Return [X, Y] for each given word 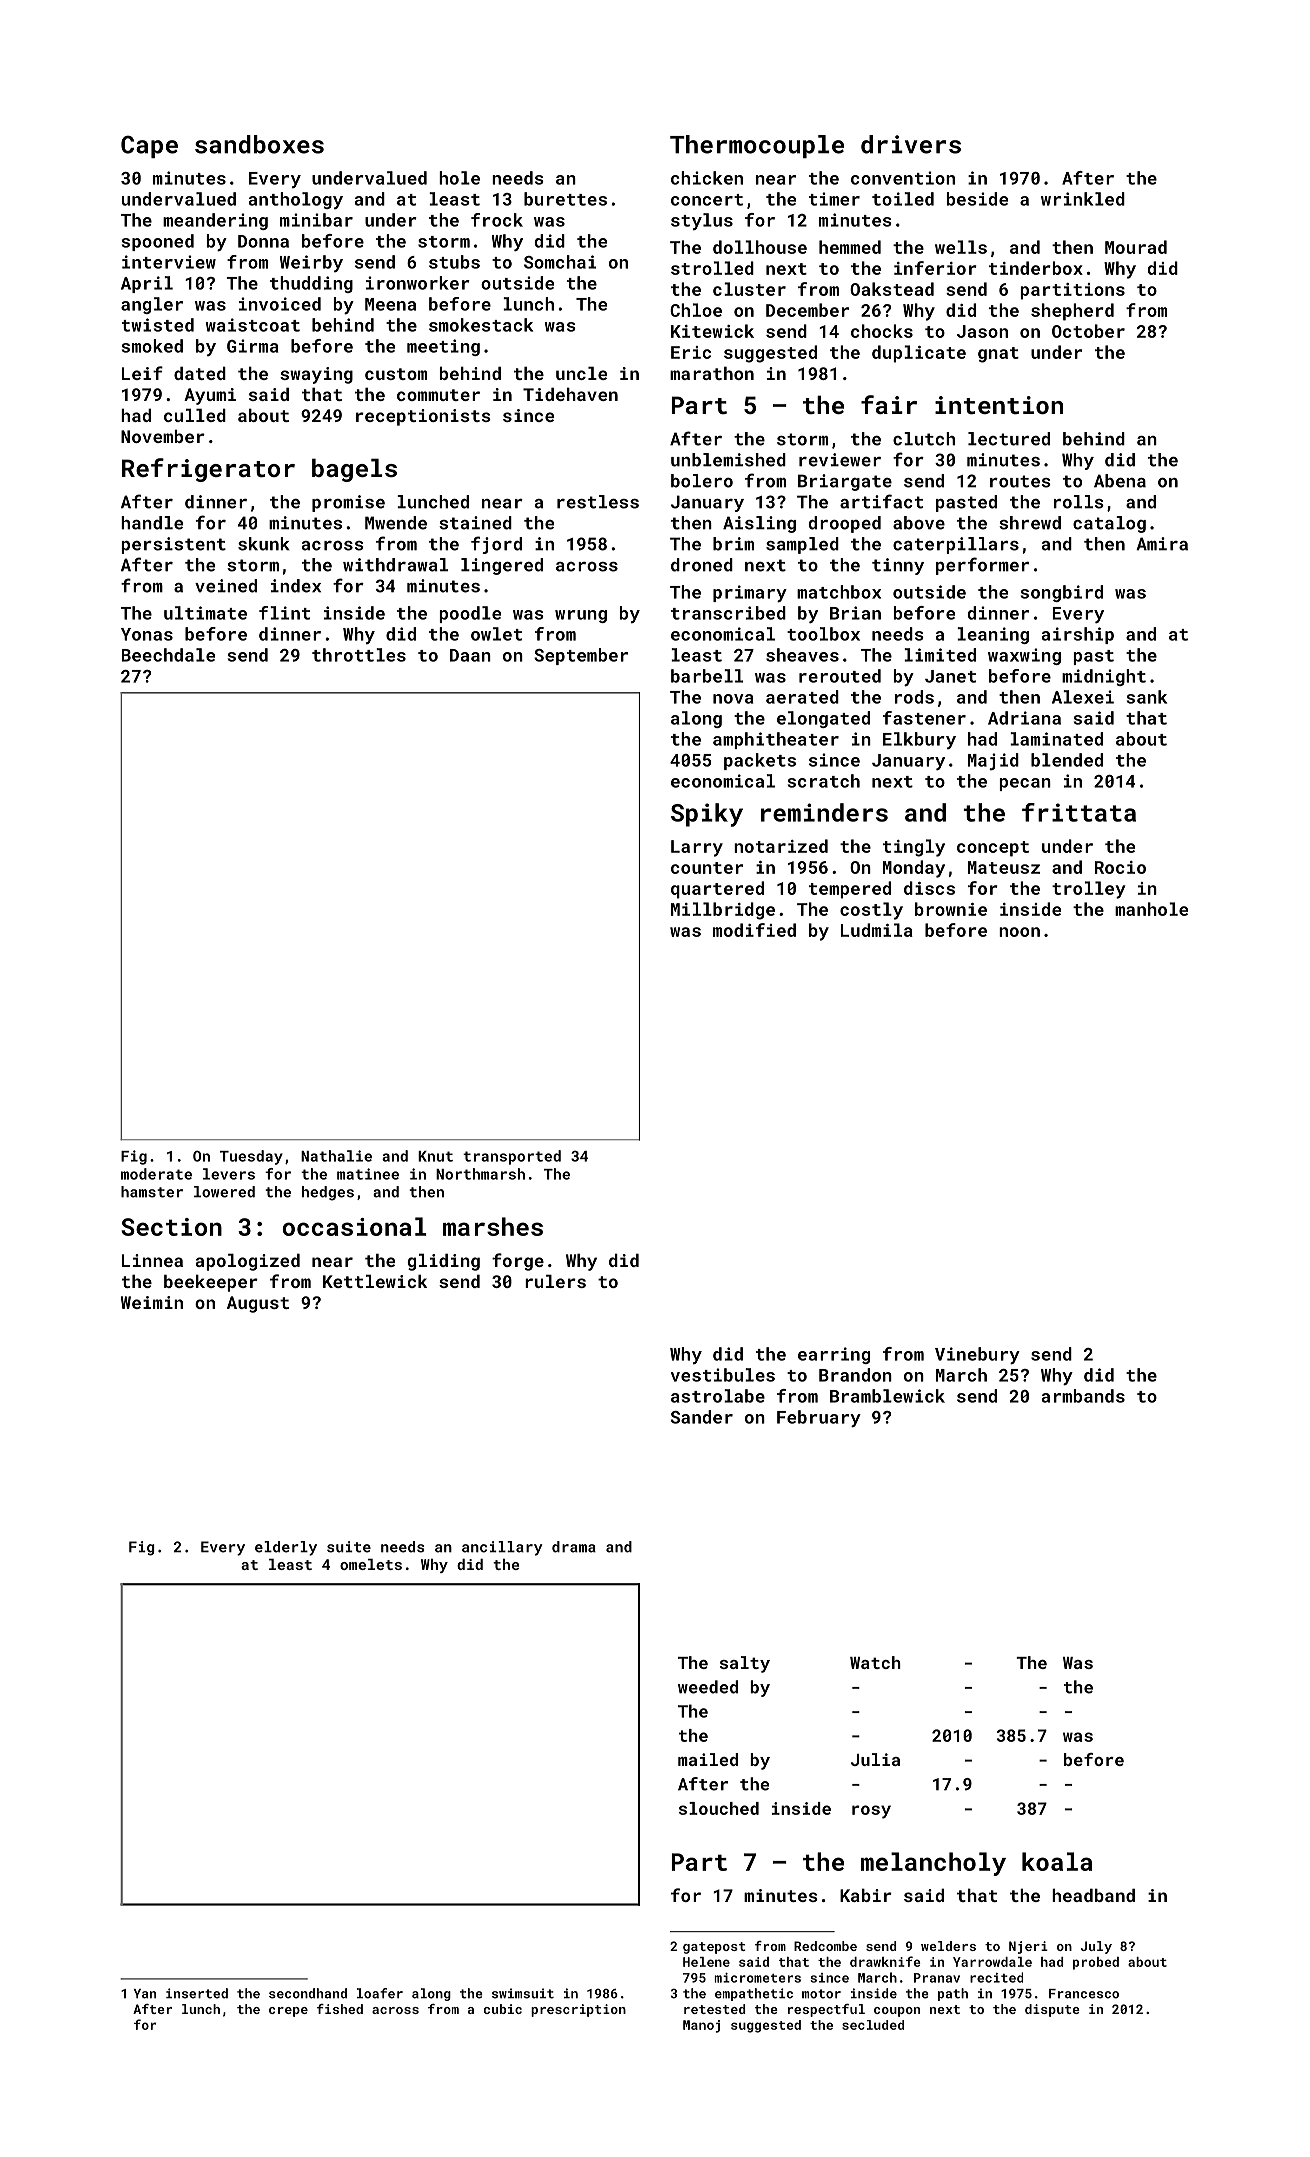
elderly [286, 1548]
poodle [470, 614]
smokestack [481, 325]
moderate [156, 1174]
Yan [145, 1994]
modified [754, 930]
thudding [311, 284]
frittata [1079, 812]
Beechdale [168, 655]
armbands [1083, 1396]
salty [745, 1664]
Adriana [1024, 718]
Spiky [707, 815]
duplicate [919, 354]
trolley [1089, 890]
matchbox [839, 592]
